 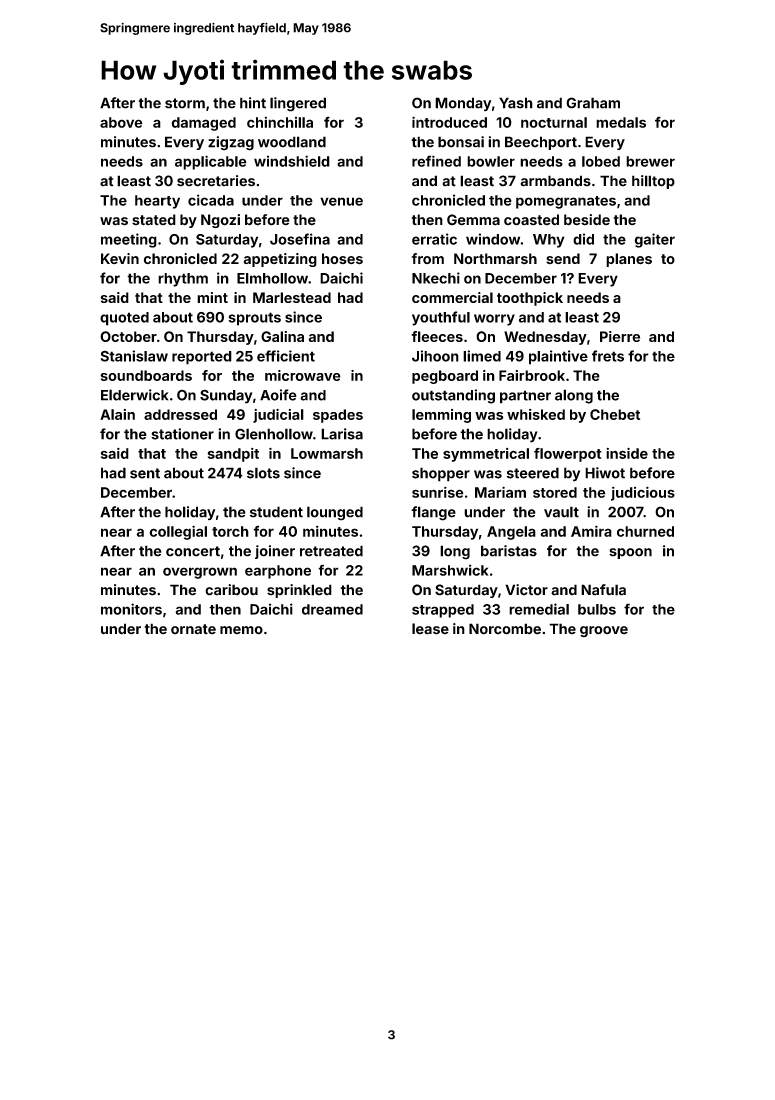 I want to click on toothpick, so click(x=530, y=299).
